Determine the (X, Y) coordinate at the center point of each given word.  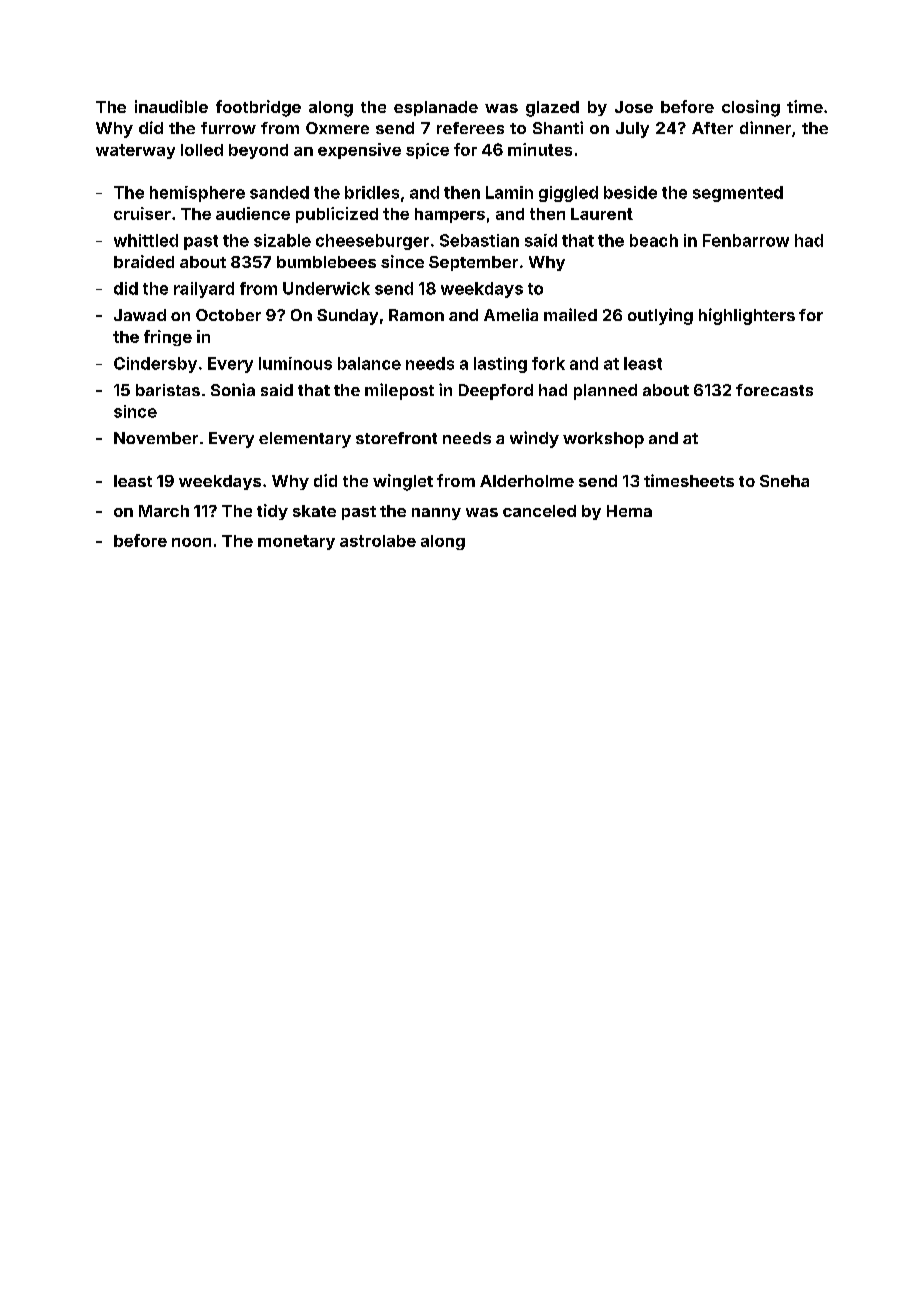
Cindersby (155, 365)
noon (191, 542)
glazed (552, 109)
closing (751, 108)
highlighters (747, 316)
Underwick (326, 288)
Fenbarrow (746, 240)
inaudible (171, 106)
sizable (282, 240)
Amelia (511, 314)
